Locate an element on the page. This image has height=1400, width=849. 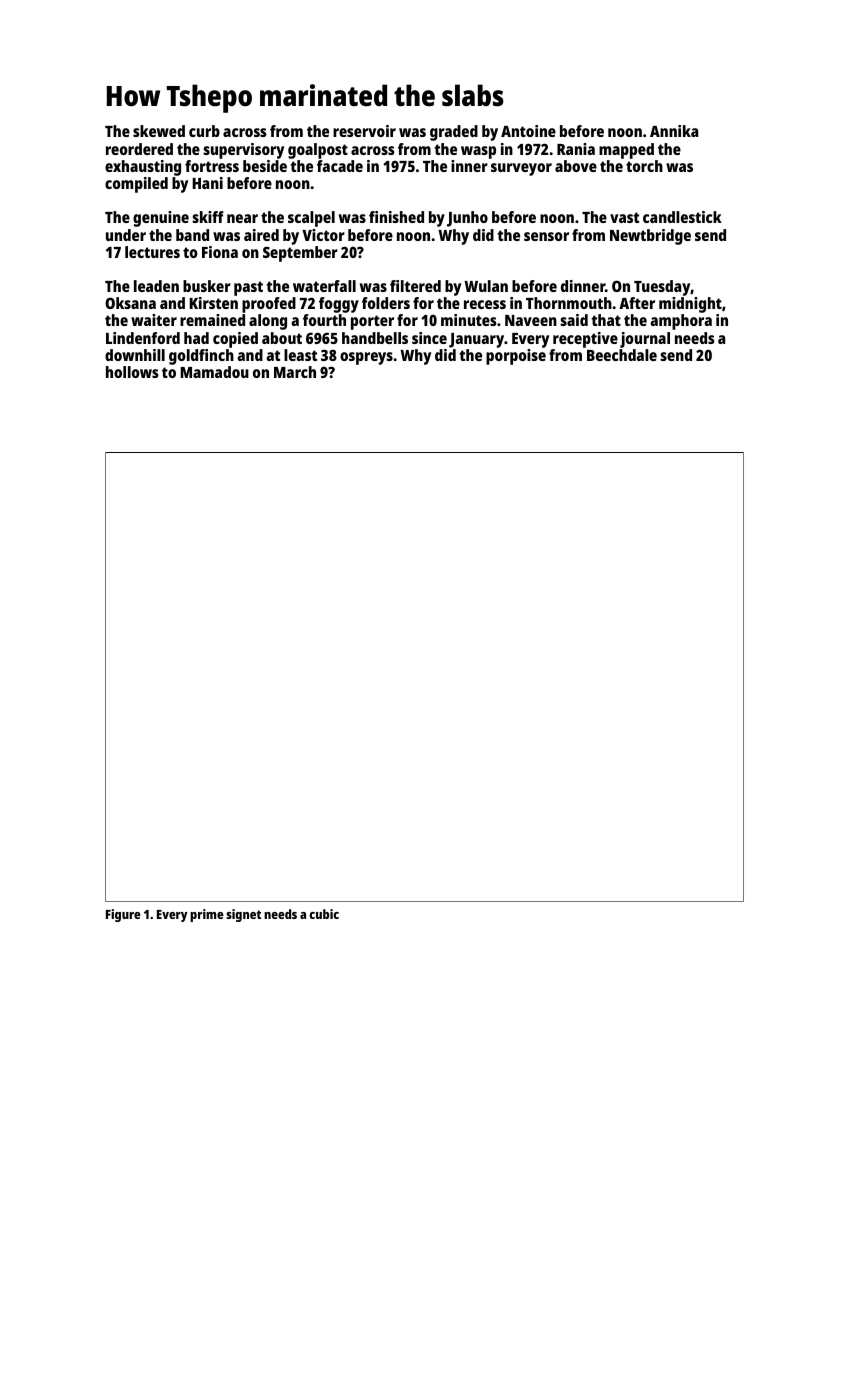
skewed is located at coordinates (159, 131).
